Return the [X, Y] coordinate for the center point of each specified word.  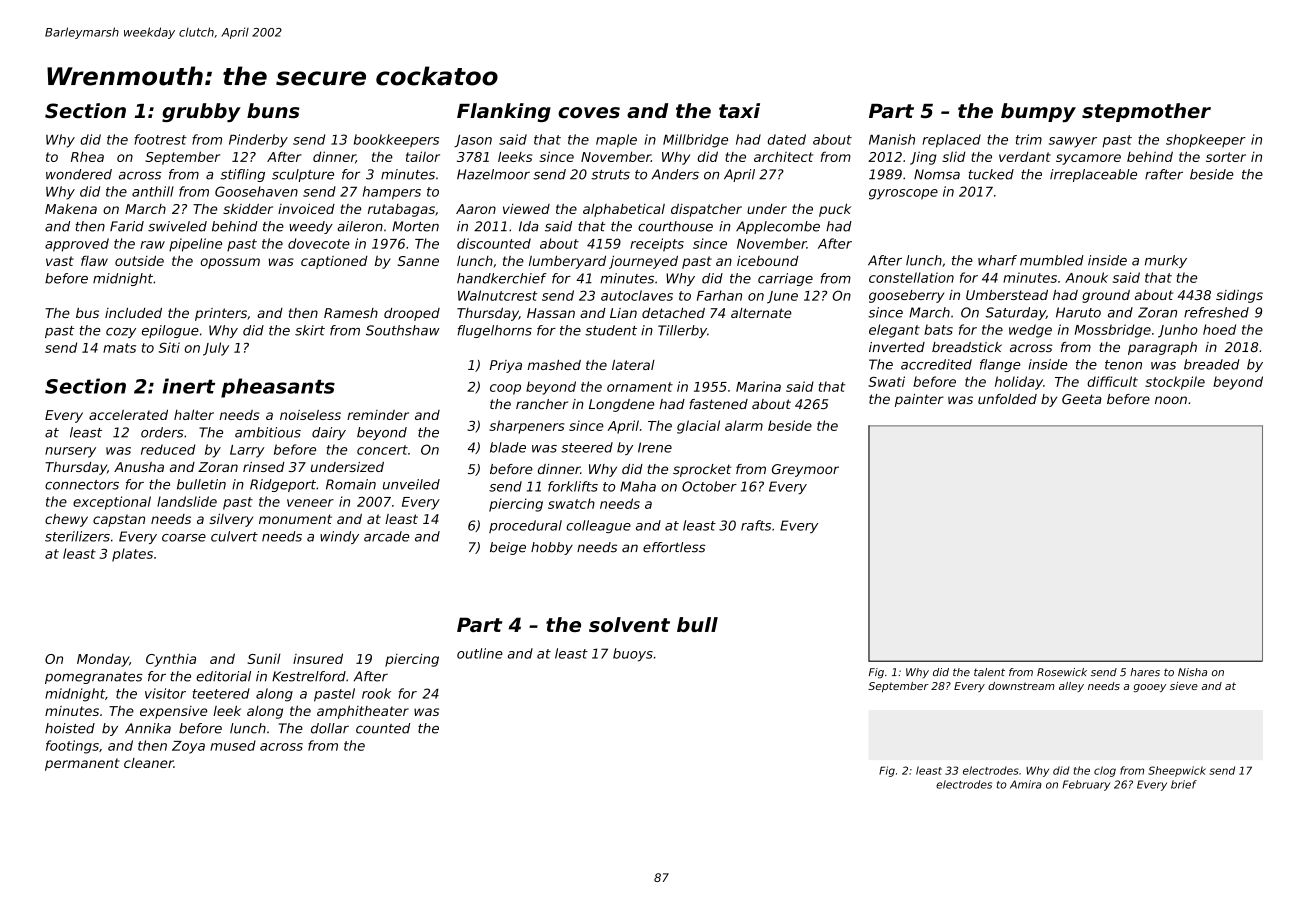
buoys [633, 655]
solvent [629, 624]
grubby [201, 112]
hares [1145, 672]
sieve [1184, 686]
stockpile [1175, 383]
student [611, 330]
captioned [334, 262]
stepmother [1146, 112]
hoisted [70, 728]
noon [1171, 400]
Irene [655, 447]
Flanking [504, 112]
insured [318, 658]
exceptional [112, 503]
